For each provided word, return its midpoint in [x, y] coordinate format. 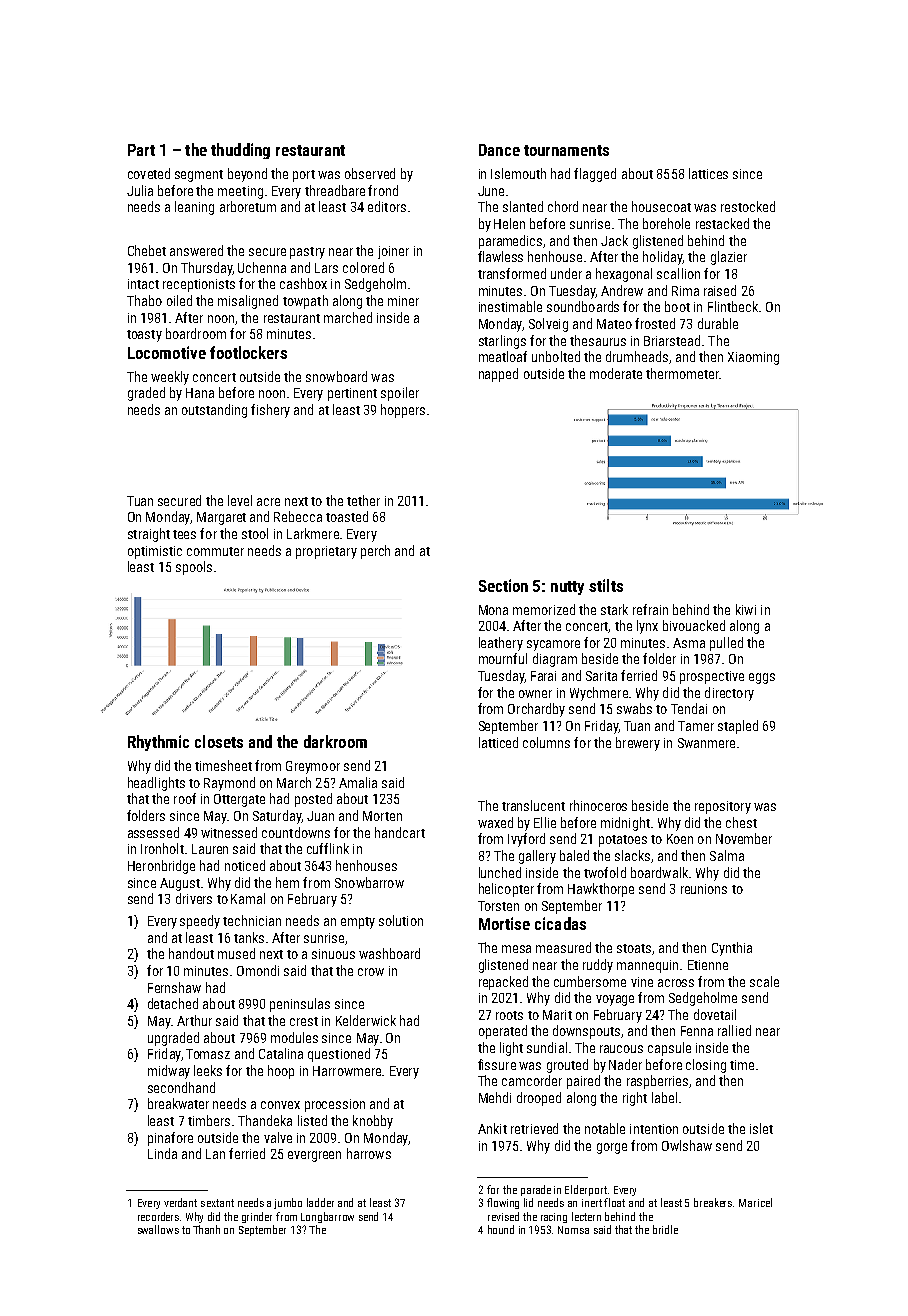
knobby [373, 1122]
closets [219, 741]
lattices [708, 173]
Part [141, 150]
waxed [495, 822]
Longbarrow [327, 1217]
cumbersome [590, 981]
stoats [634, 948]
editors [387, 206]
